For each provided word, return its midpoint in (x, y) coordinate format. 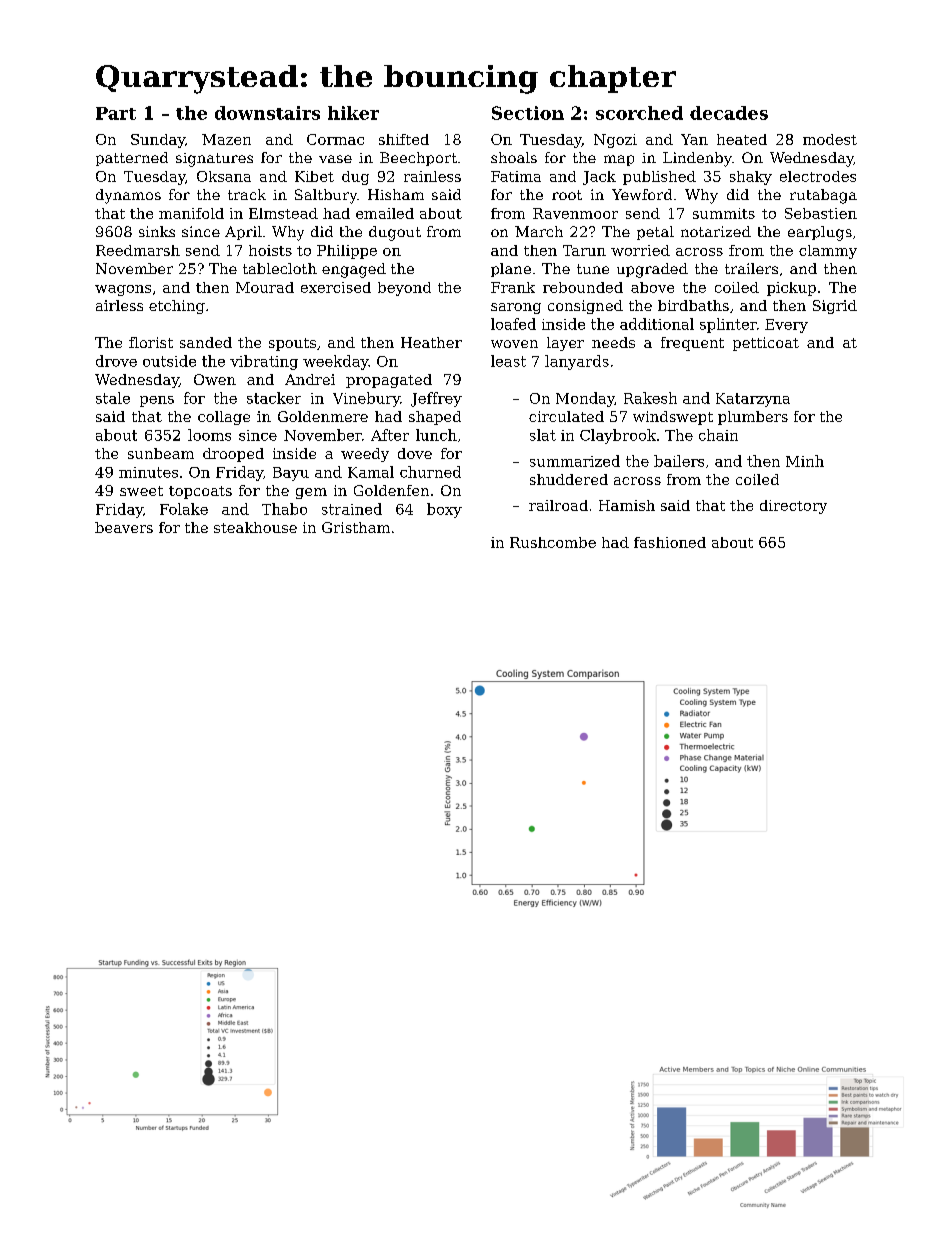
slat (543, 435)
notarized (716, 231)
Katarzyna (753, 400)
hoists (270, 250)
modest (830, 139)
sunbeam (161, 453)
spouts (292, 344)
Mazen (226, 139)
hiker (353, 113)
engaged (354, 270)
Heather (431, 342)
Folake (184, 509)
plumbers (753, 418)
